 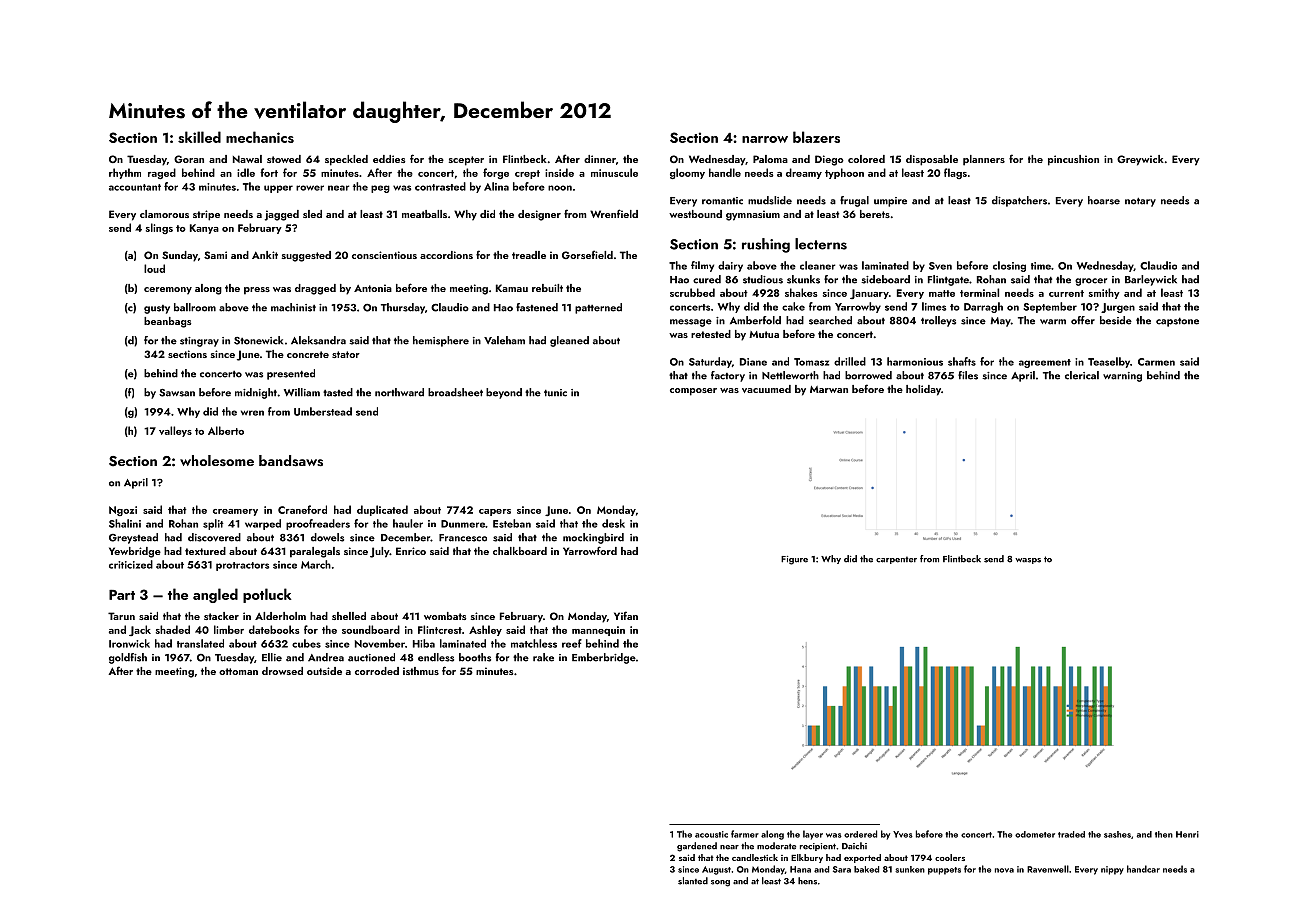 What do you see at coordinates (256, 393) in the screenshot?
I see `midnight` at bounding box center [256, 393].
